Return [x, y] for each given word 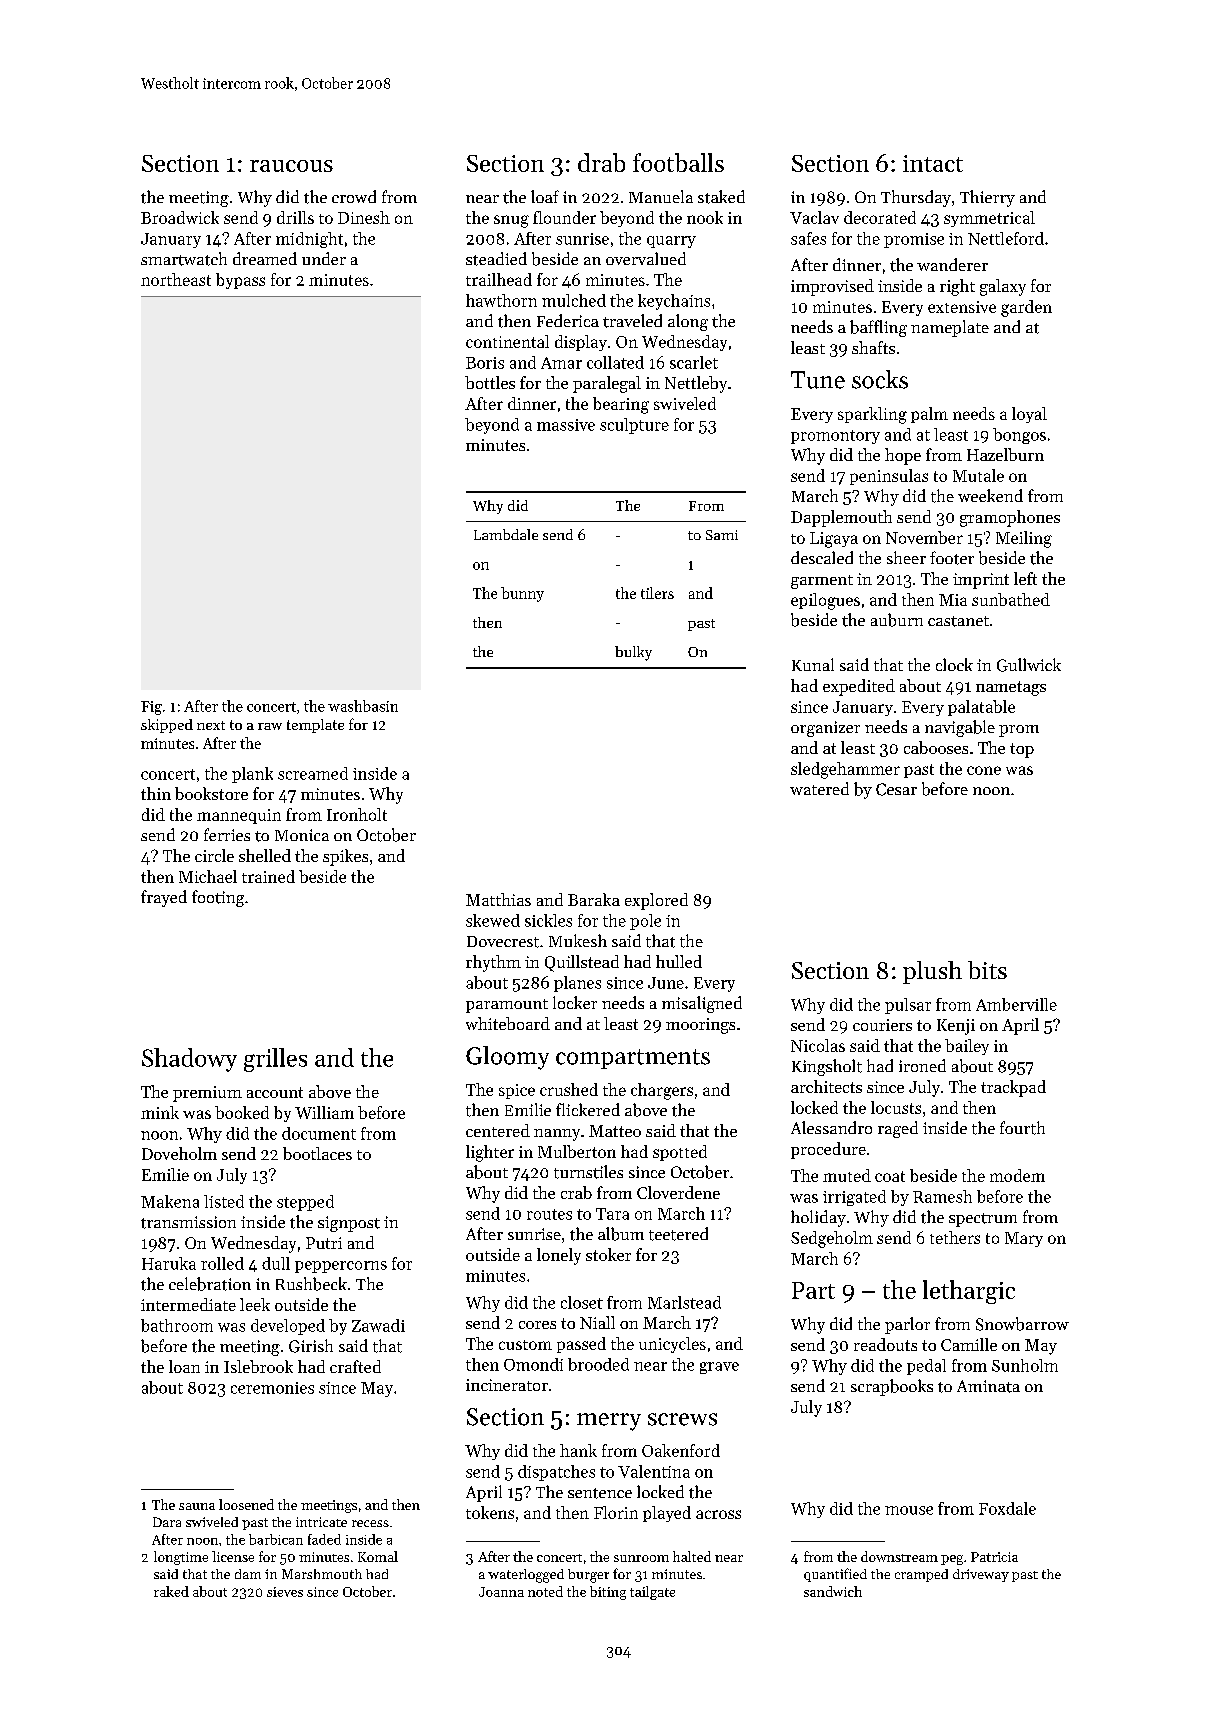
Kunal [813, 664]
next [211, 725]
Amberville [1016, 1004]
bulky [633, 653]
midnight [309, 240]
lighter [490, 1153]
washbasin [363, 706]
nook [705, 217]
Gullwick [1029, 665]
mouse [909, 1510]
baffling [878, 328]
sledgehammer [845, 770]
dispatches [556, 1473]
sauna [197, 1506]
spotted [680, 1153]
